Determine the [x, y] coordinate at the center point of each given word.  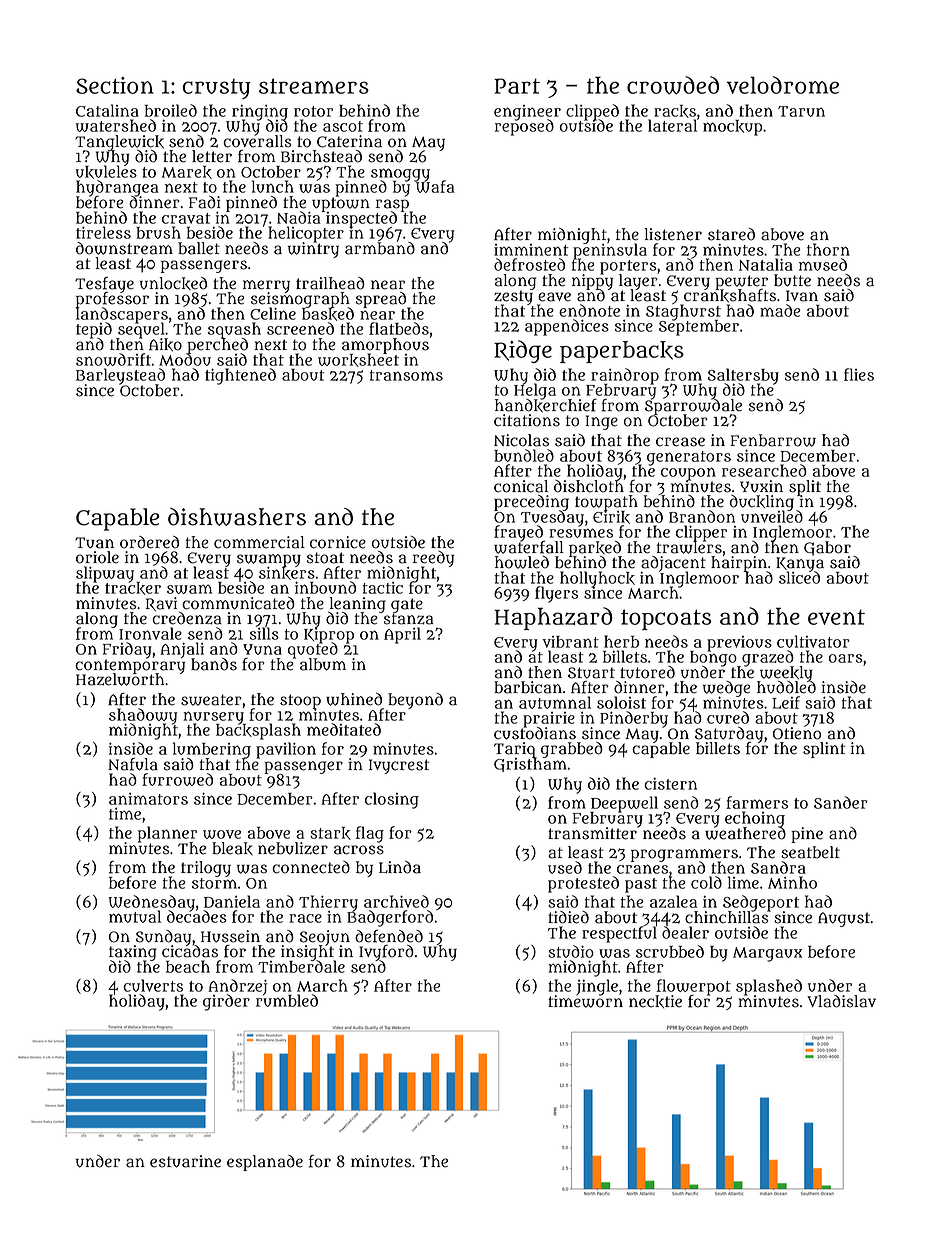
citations [527, 420]
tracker [133, 588]
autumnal [555, 702]
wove [222, 834]
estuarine [185, 1161]
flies [859, 374]
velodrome [783, 85]
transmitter [593, 833]
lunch [273, 186]
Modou [185, 359]
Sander [841, 802]
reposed [524, 128]
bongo [713, 658]
